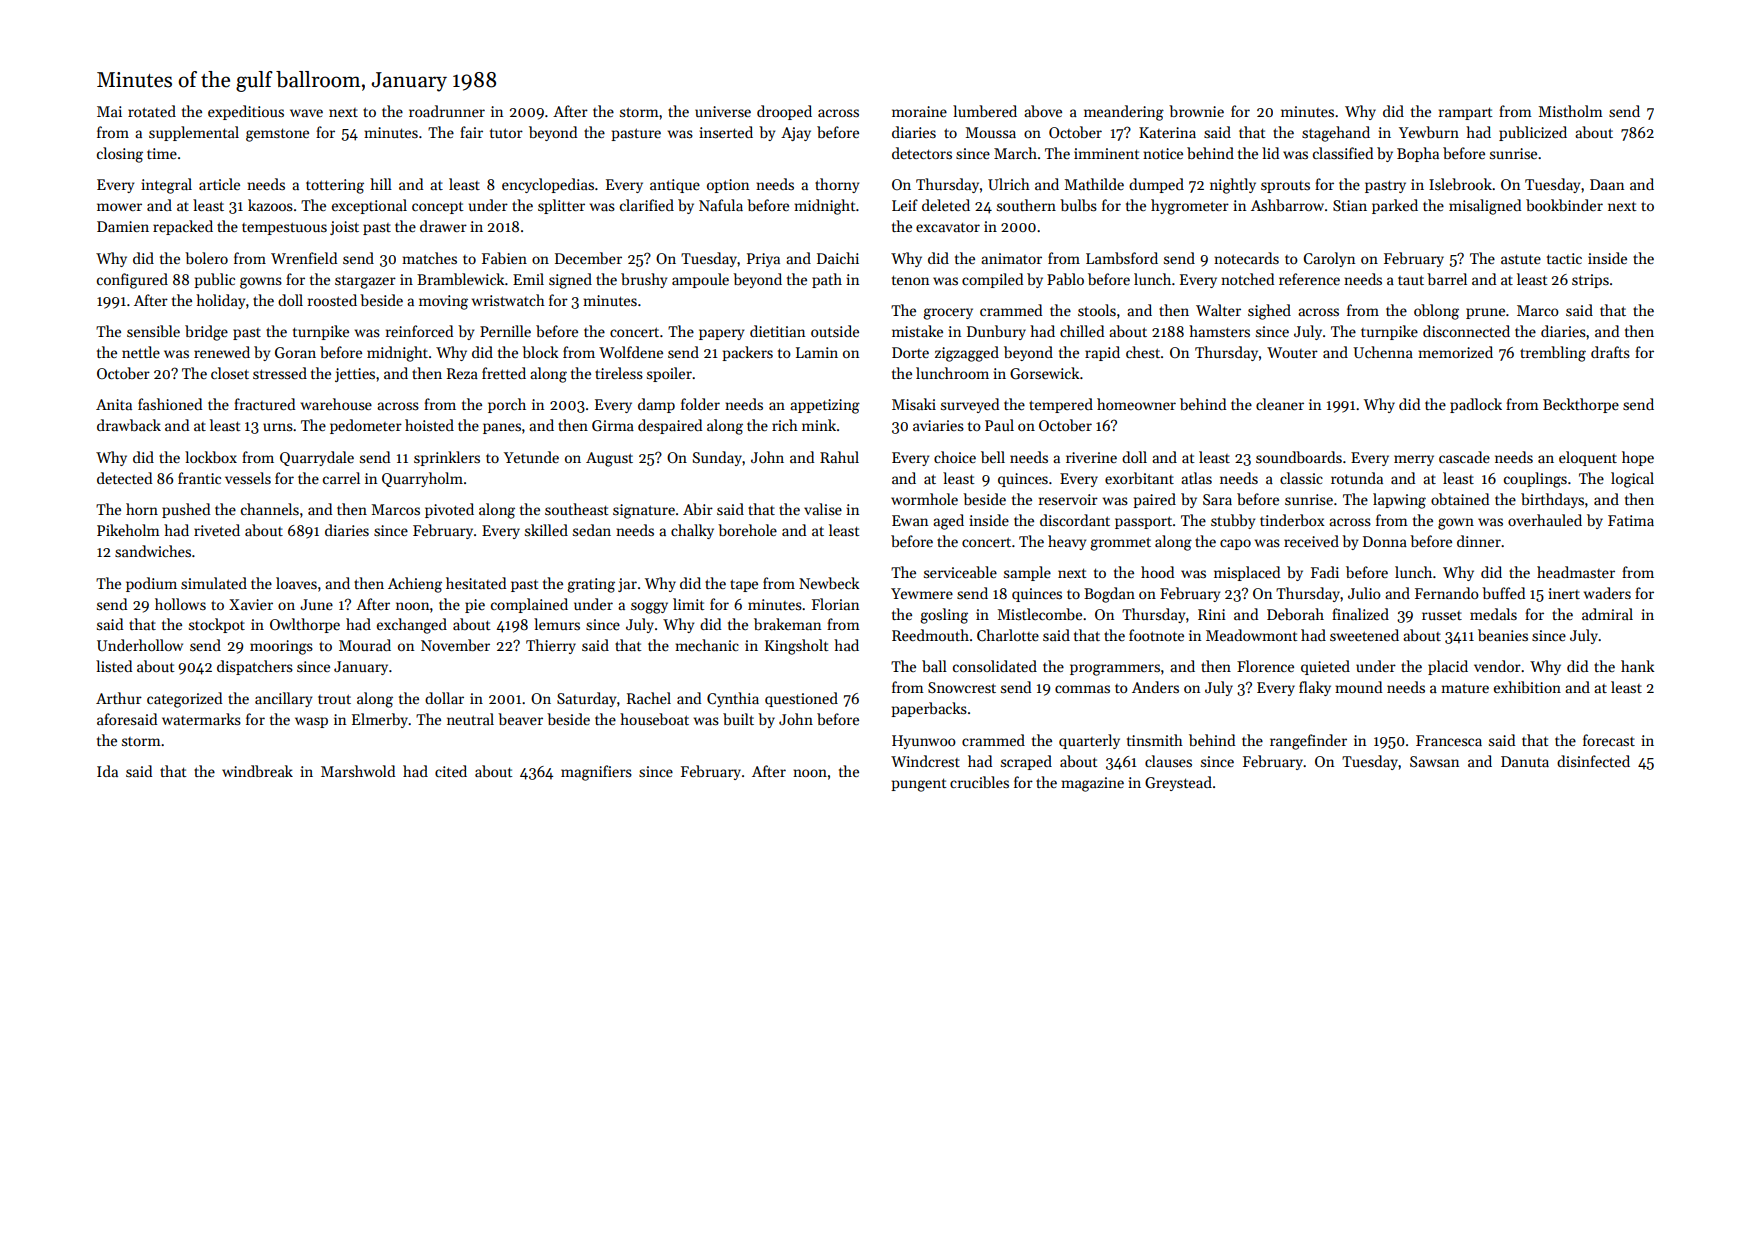  What do you see at coordinates (1590, 281) in the image?
I see `strips` at bounding box center [1590, 281].
